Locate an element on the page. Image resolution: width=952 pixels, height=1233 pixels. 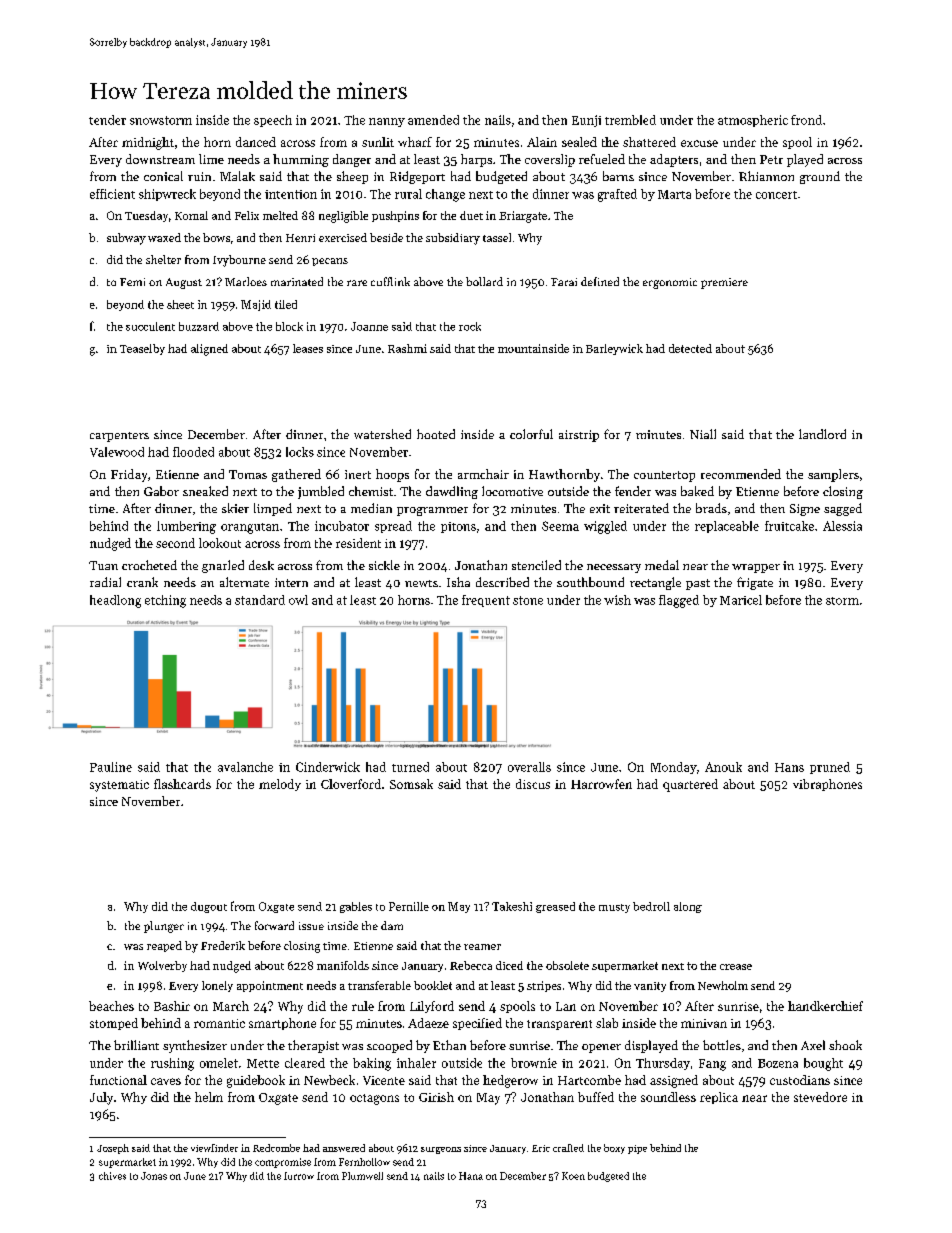
Anouk is located at coordinates (723, 767).
